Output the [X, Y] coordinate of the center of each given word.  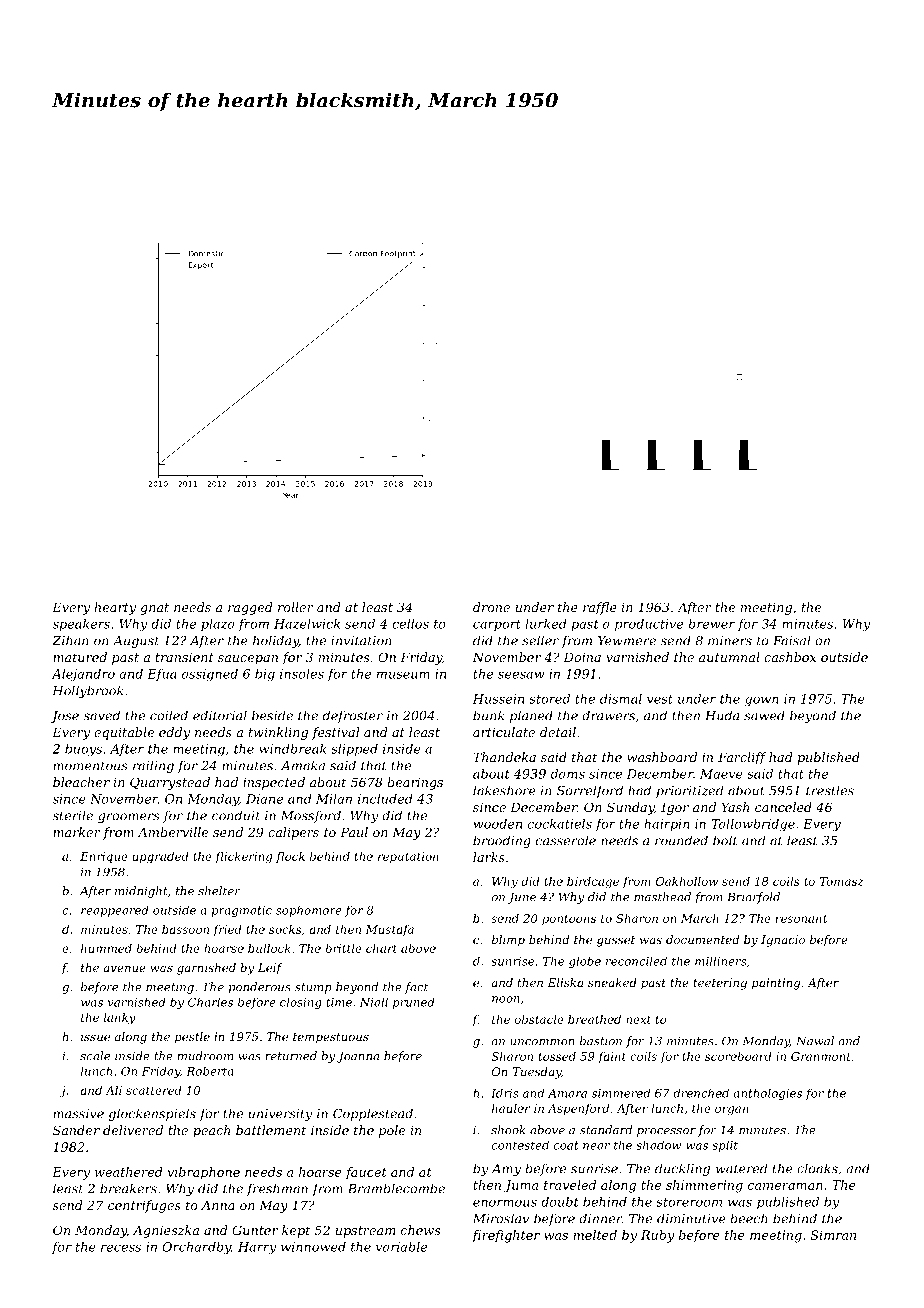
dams [568, 774]
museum [403, 675]
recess [121, 1248]
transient [184, 657]
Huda [722, 715]
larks [489, 857]
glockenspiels [152, 1114]
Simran [833, 1235]
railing [153, 766]
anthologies [767, 1094]
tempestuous [331, 1038]
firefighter [506, 1236]
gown [762, 701]
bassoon [185, 929]
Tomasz [842, 881]
